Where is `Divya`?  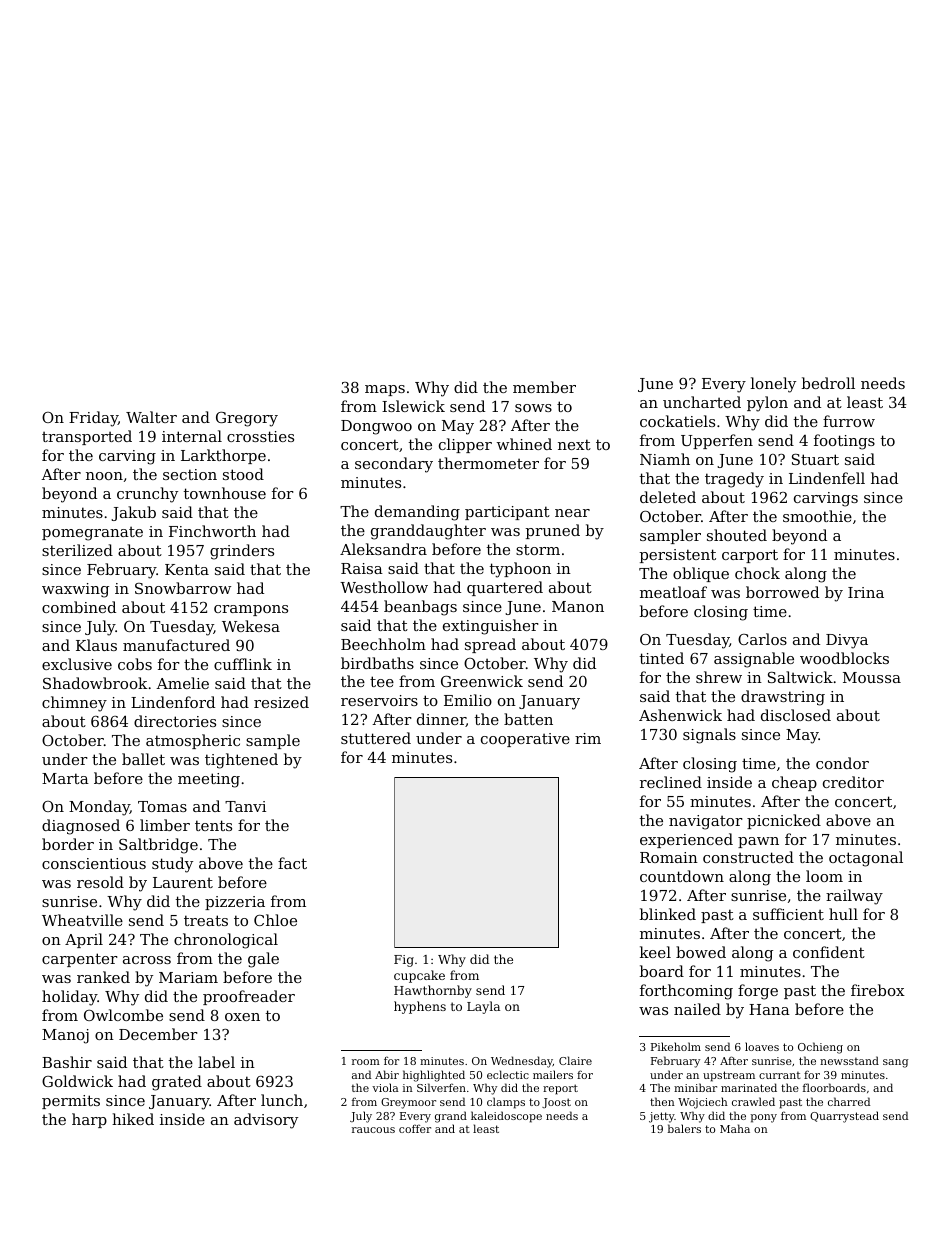 Divya is located at coordinates (847, 641).
